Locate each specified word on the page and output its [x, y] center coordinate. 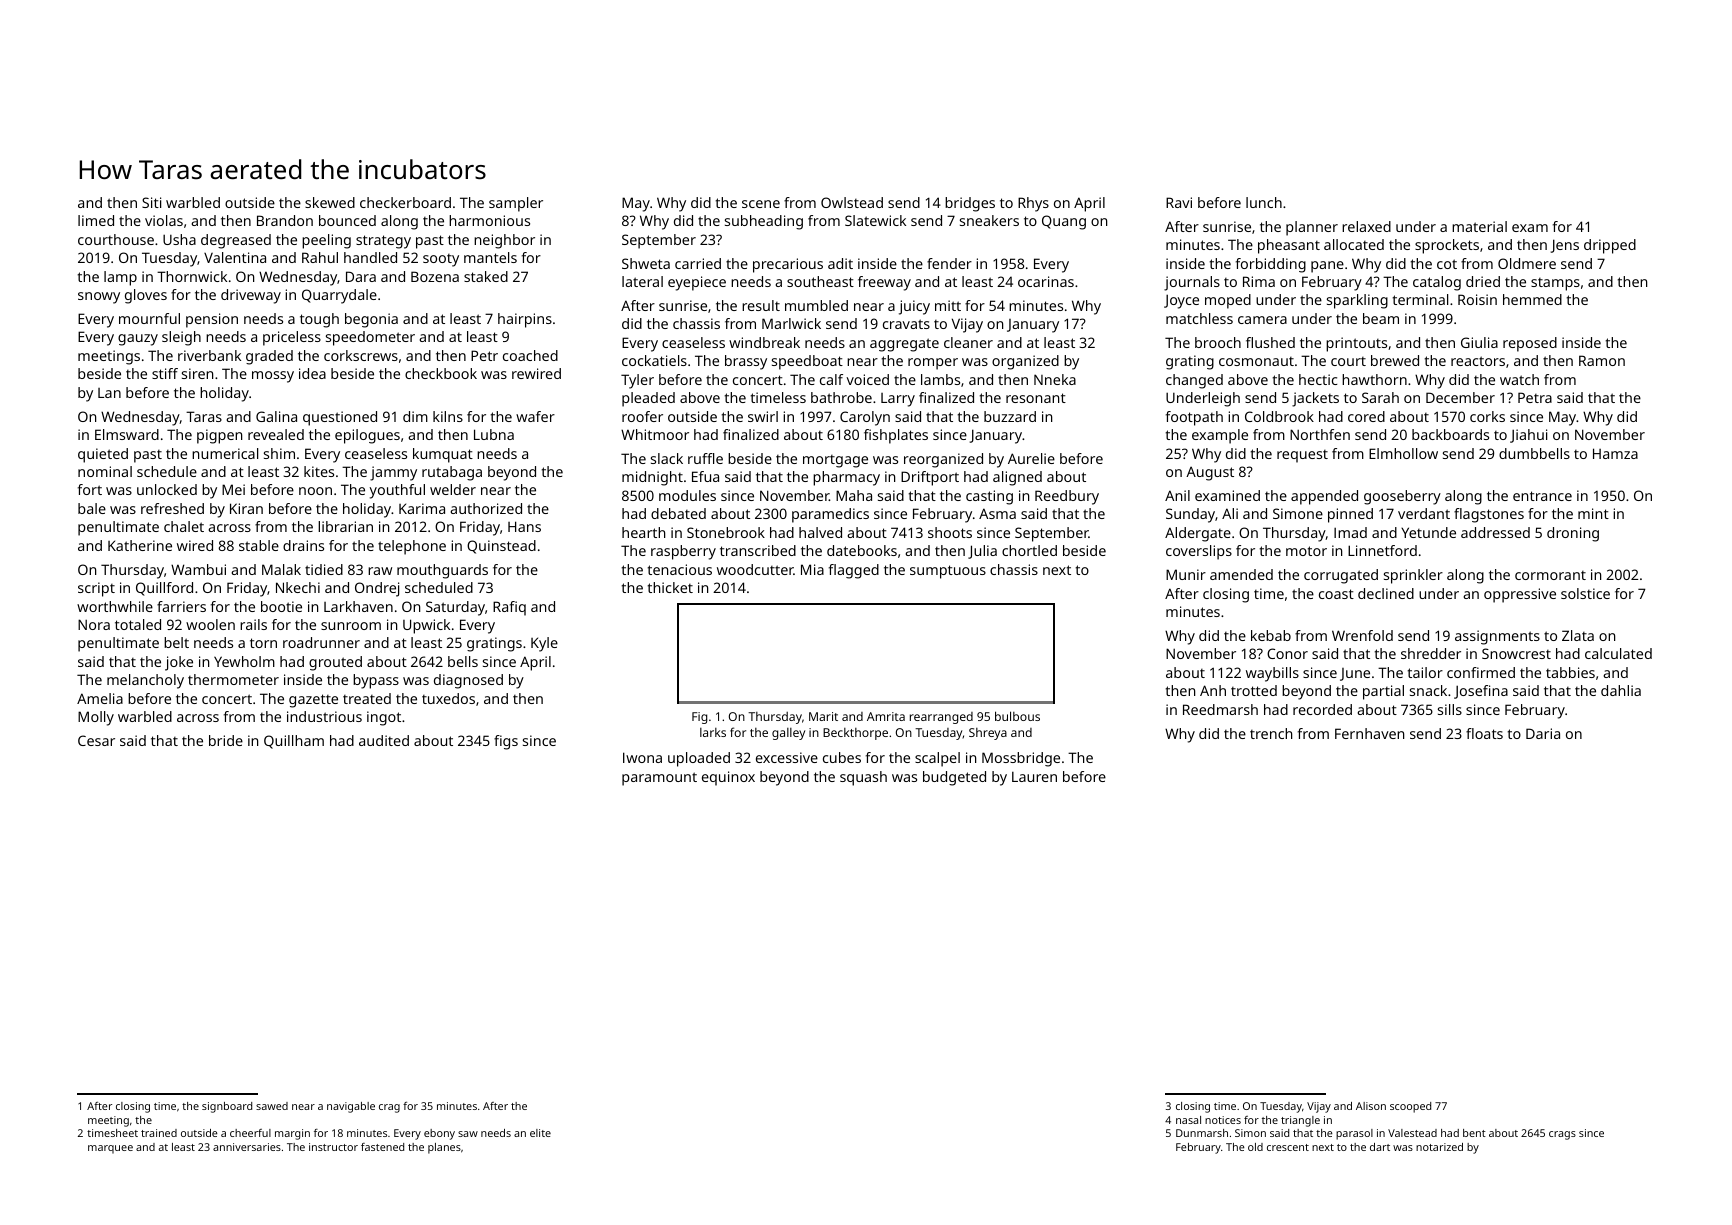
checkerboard [405, 202]
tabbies [1570, 672]
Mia [812, 569]
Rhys [1033, 204]
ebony [439, 1134]
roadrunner [321, 642]
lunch [1264, 202]
